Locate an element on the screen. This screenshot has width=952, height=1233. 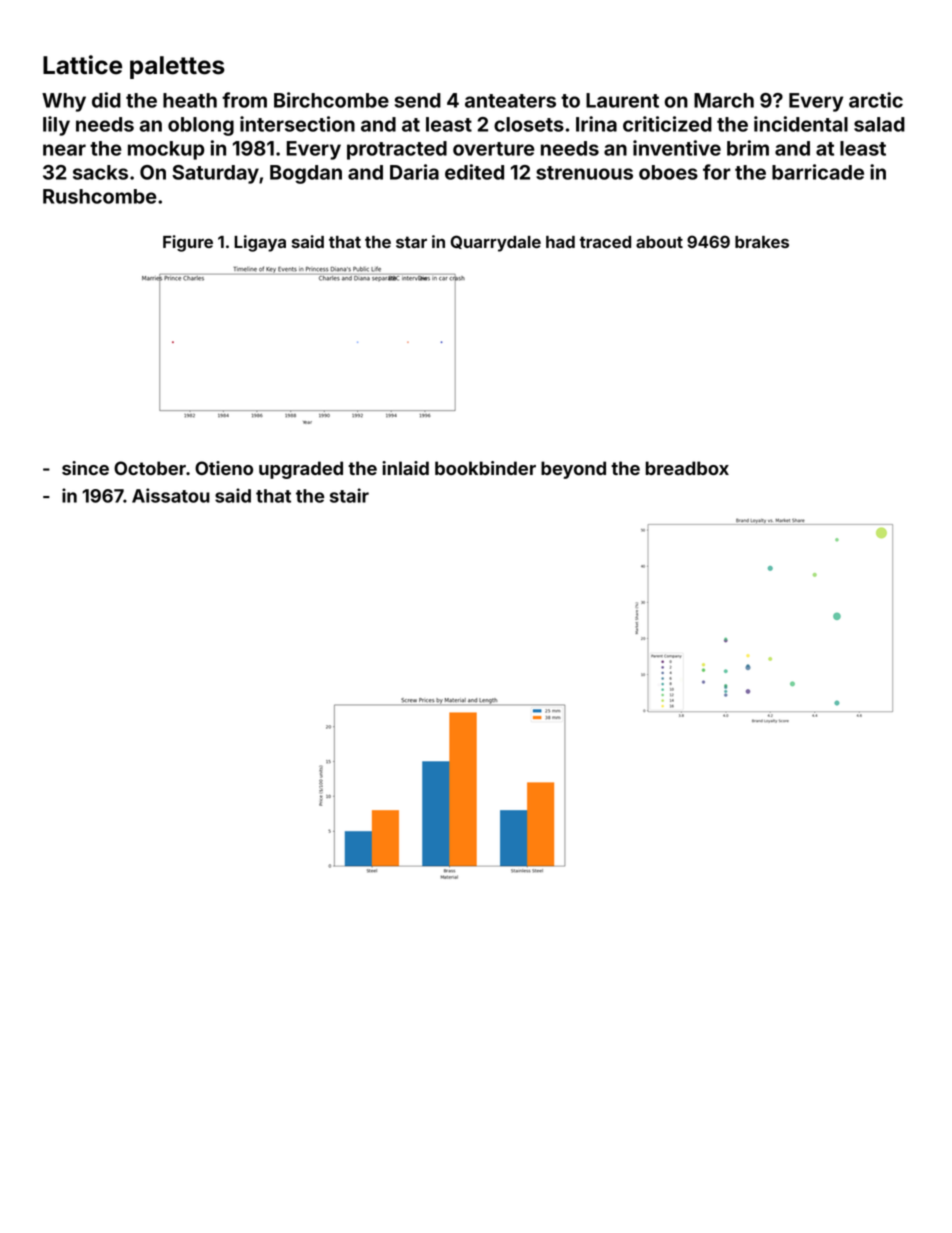
upgraded is located at coordinates (301, 470).
